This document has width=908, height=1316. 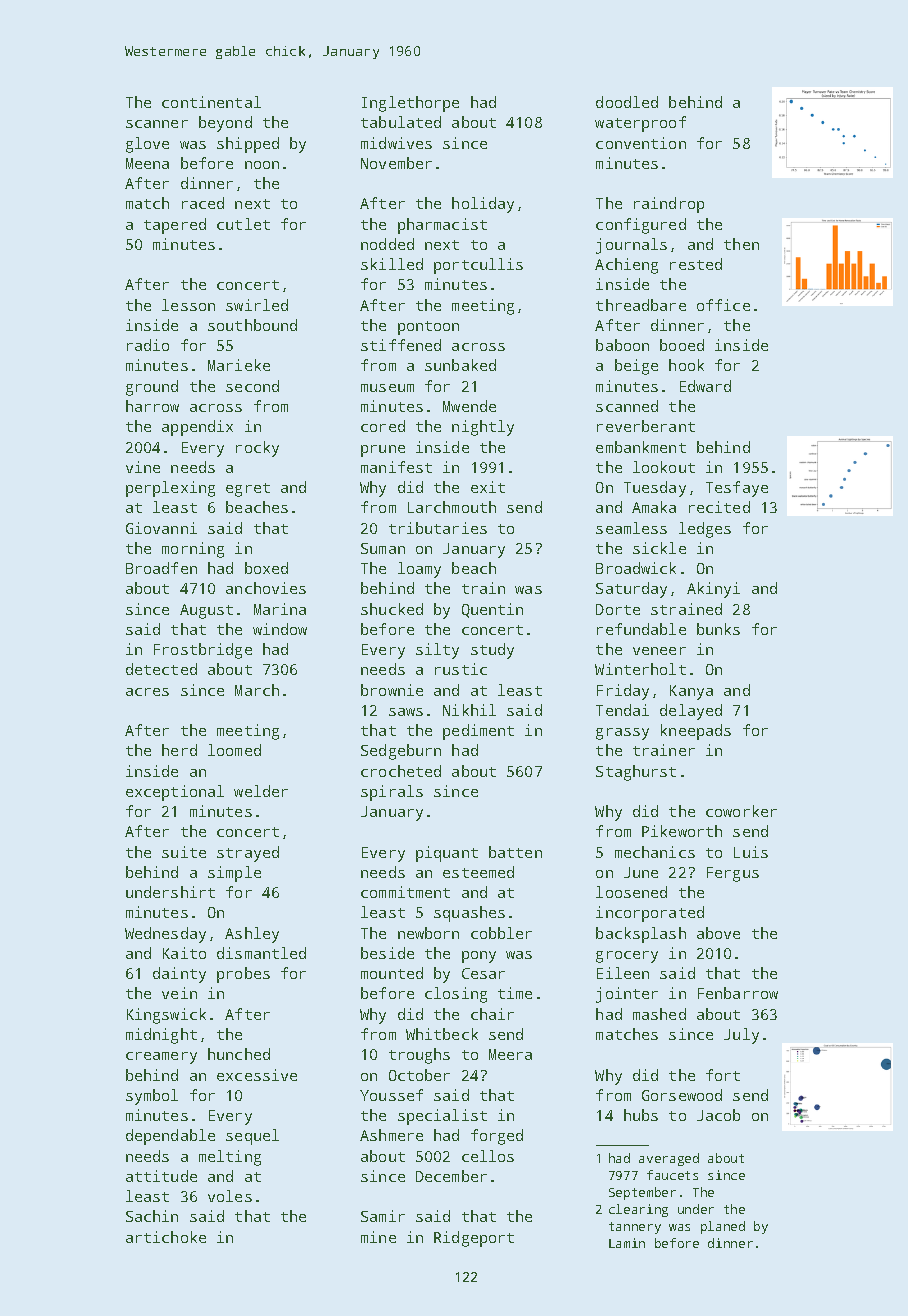 What do you see at coordinates (478, 732) in the document?
I see `pediment` at bounding box center [478, 732].
